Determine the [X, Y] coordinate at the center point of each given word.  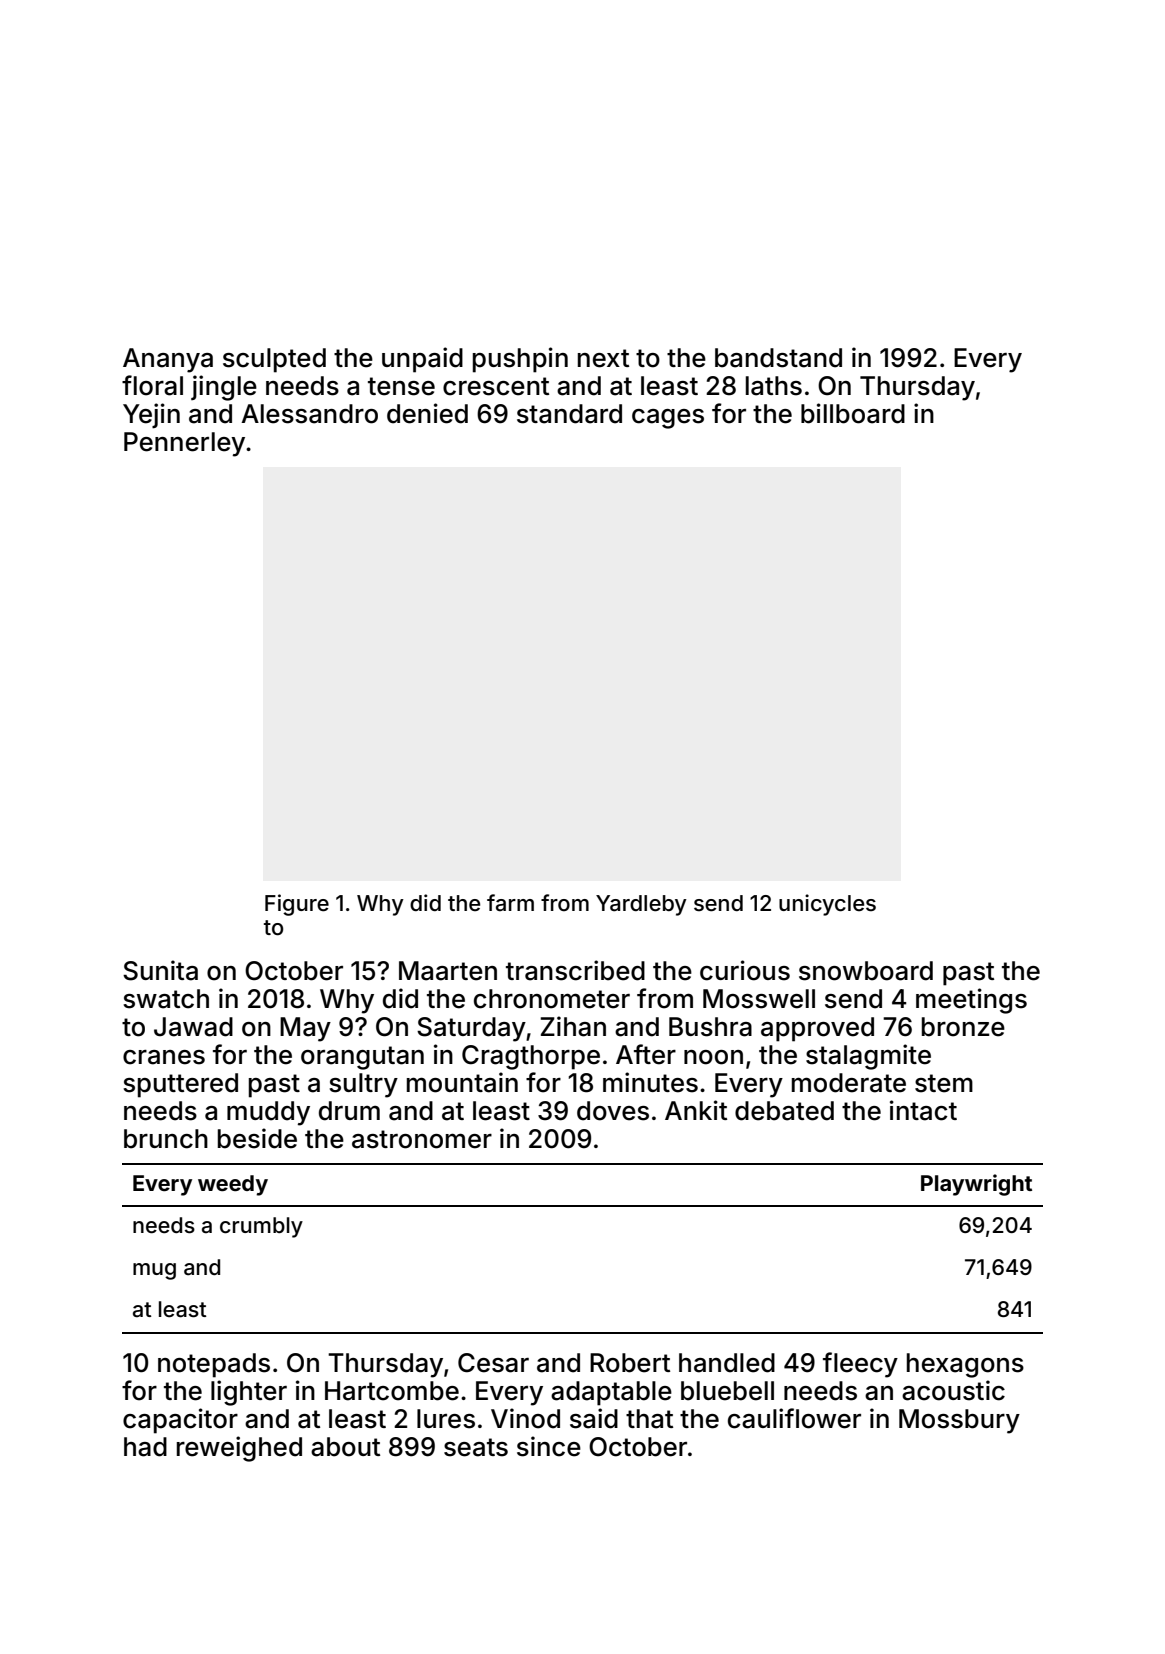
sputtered [180, 1085]
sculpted [274, 360]
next [603, 358]
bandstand [778, 358]
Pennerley [184, 444]
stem [944, 1083]
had [145, 1447]
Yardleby [641, 905]
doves [613, 1111]
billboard [853, 413]
